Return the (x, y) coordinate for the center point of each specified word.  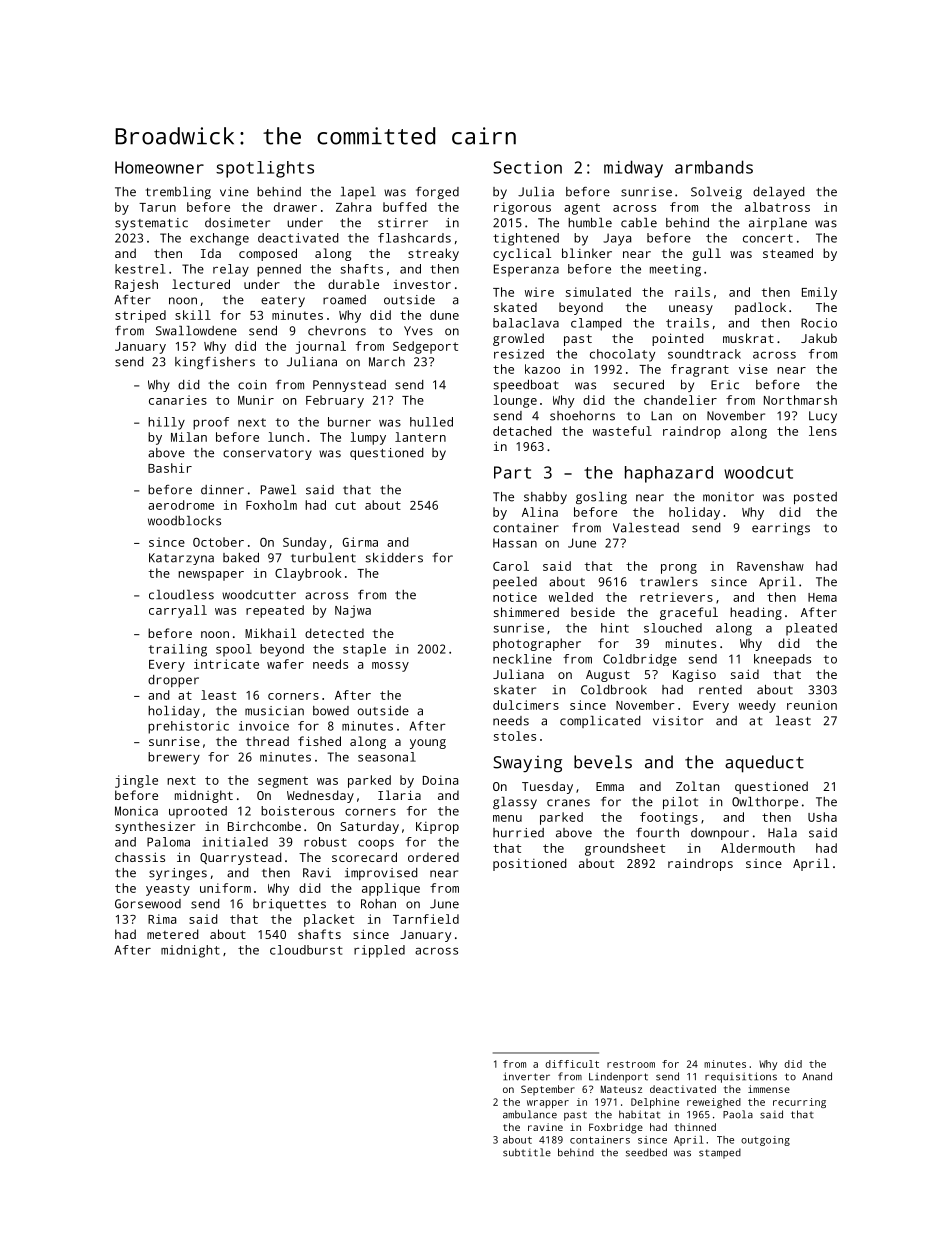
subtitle (527, 1152)
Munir (256, 400)
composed (268, 254)
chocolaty (622, 355)
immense (769, 1089)
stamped (720, 1153)
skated (515, 307)
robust (325, 842)
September (548, 1090)
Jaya (617, 239)
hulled (431, 422)
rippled (379, 951)
